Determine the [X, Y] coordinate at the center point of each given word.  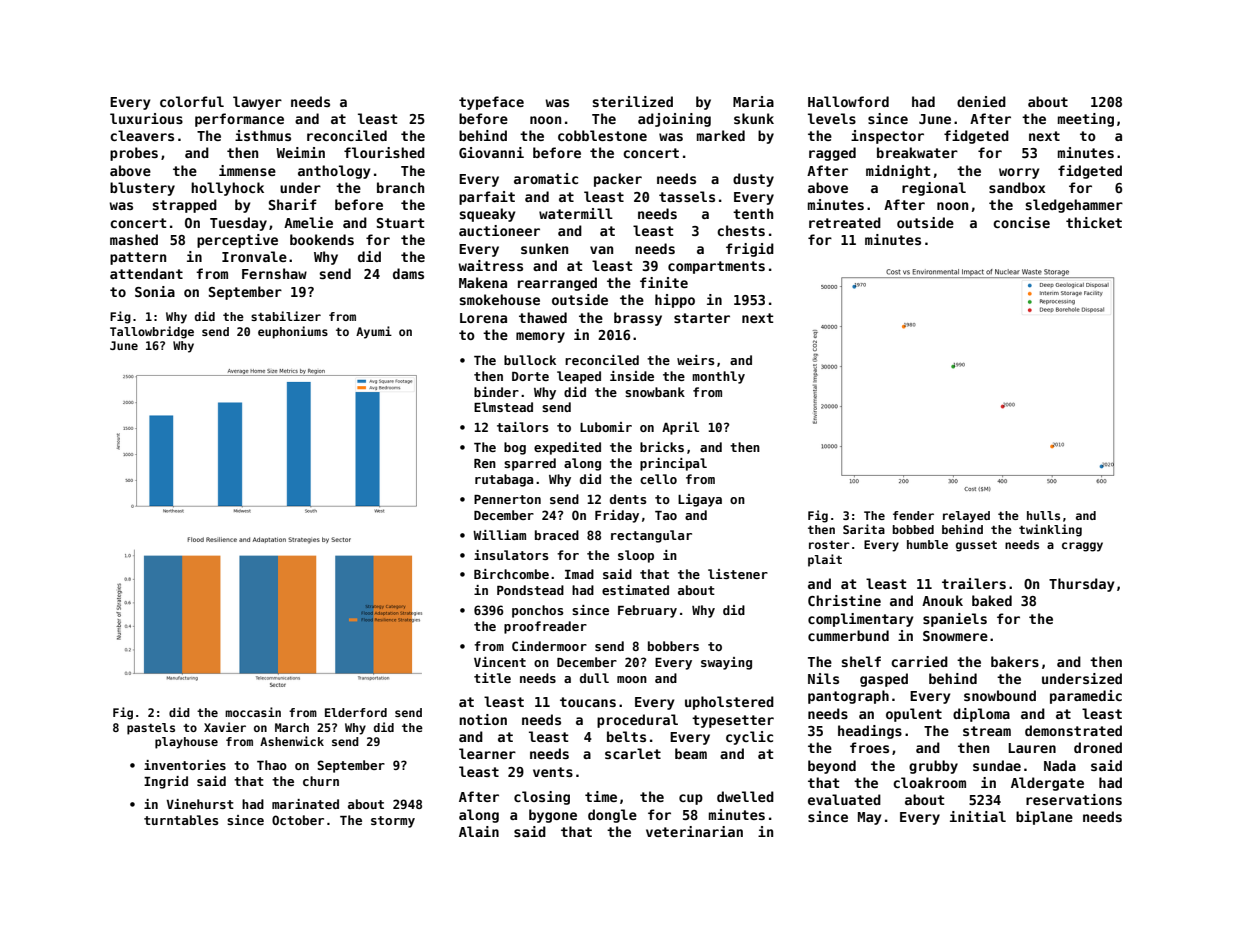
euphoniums [293, 332]
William [499, 535]
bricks [662, 447]
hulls [1043, 515]
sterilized [632, 101]
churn [321, 781]
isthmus [263, 135]
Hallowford [848, 101]
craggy [1082, 547]
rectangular [651, 536]
